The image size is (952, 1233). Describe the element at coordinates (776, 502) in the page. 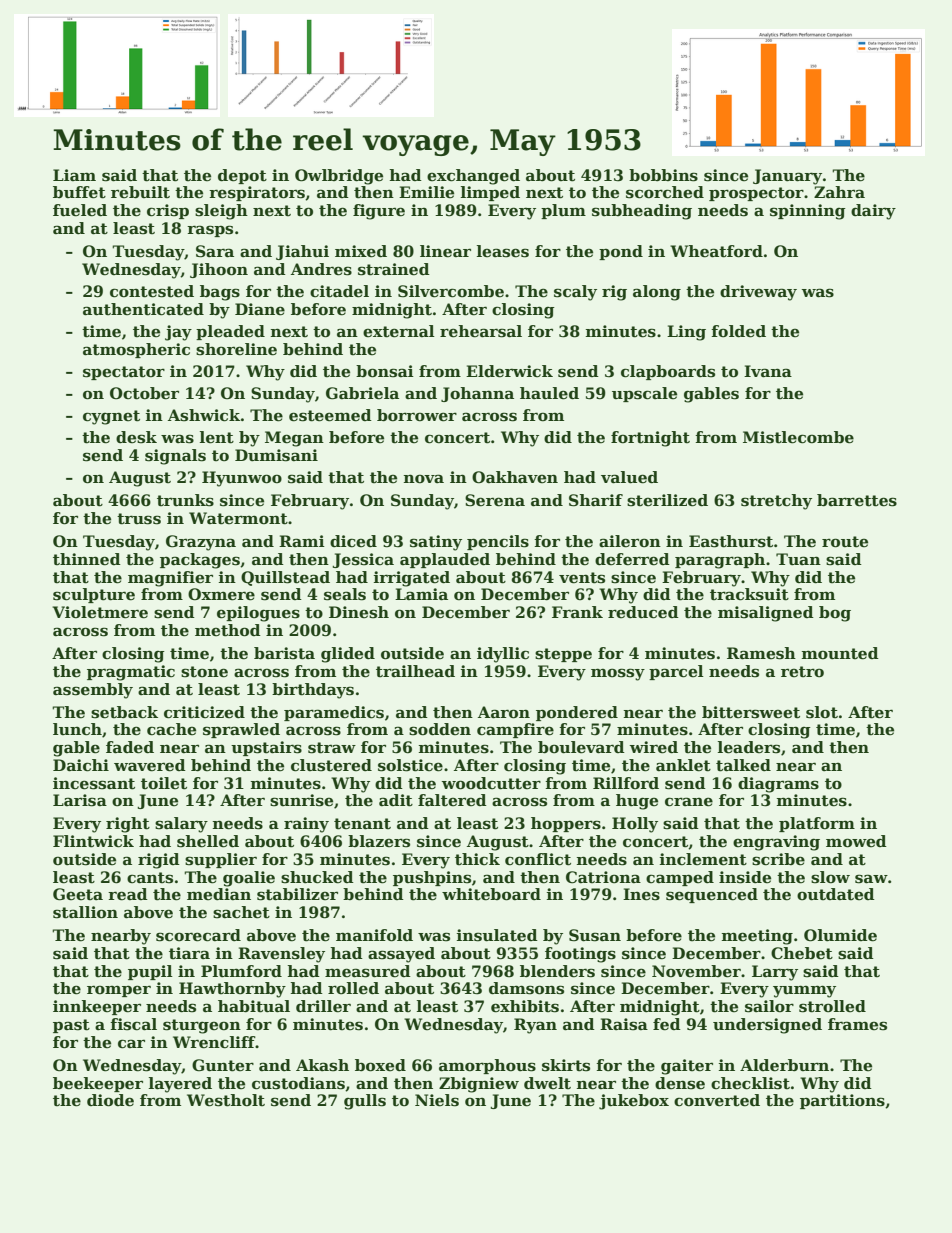

I see `stretchy` at that location.
